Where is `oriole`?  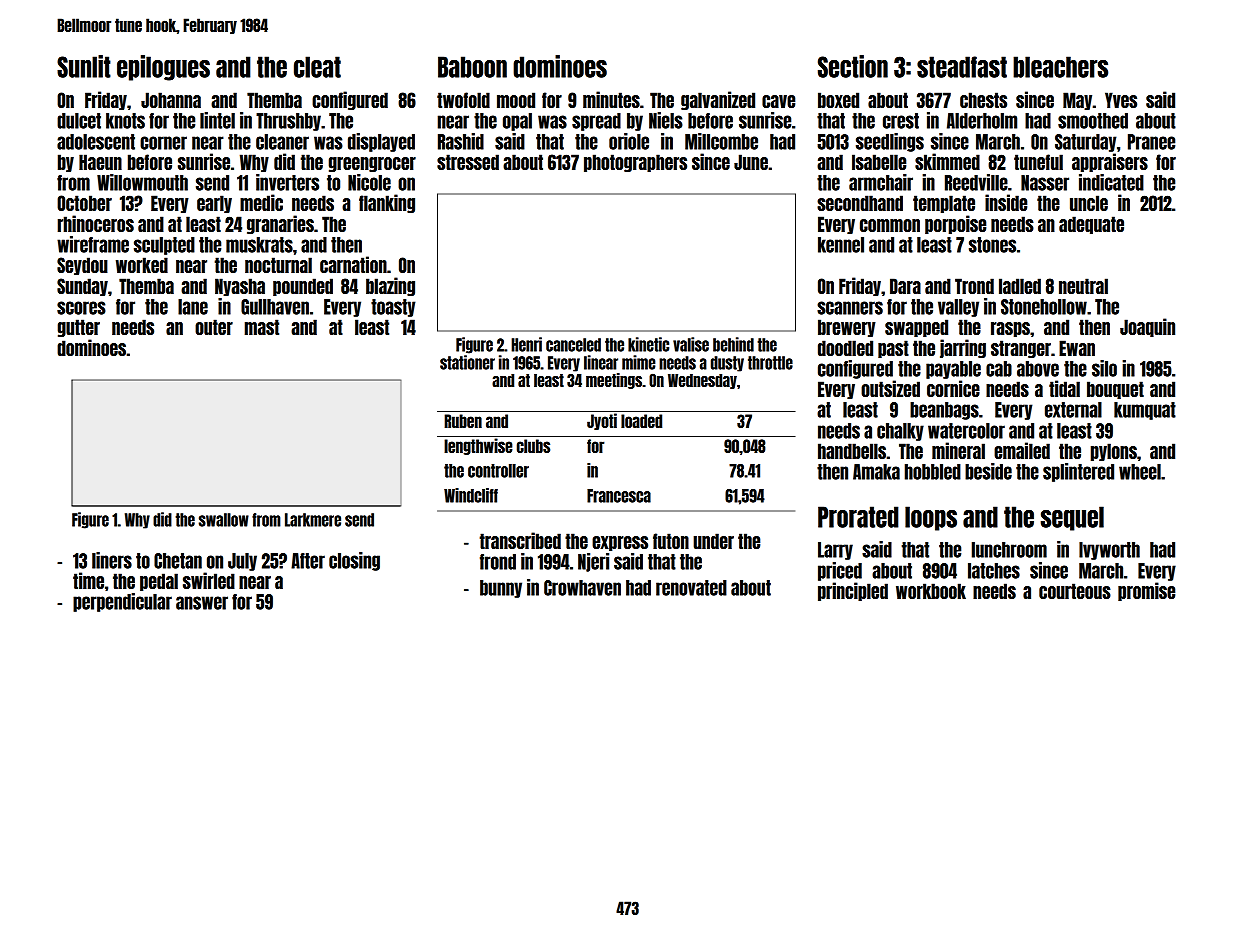
oriole is located at coordinates (629, 141).
